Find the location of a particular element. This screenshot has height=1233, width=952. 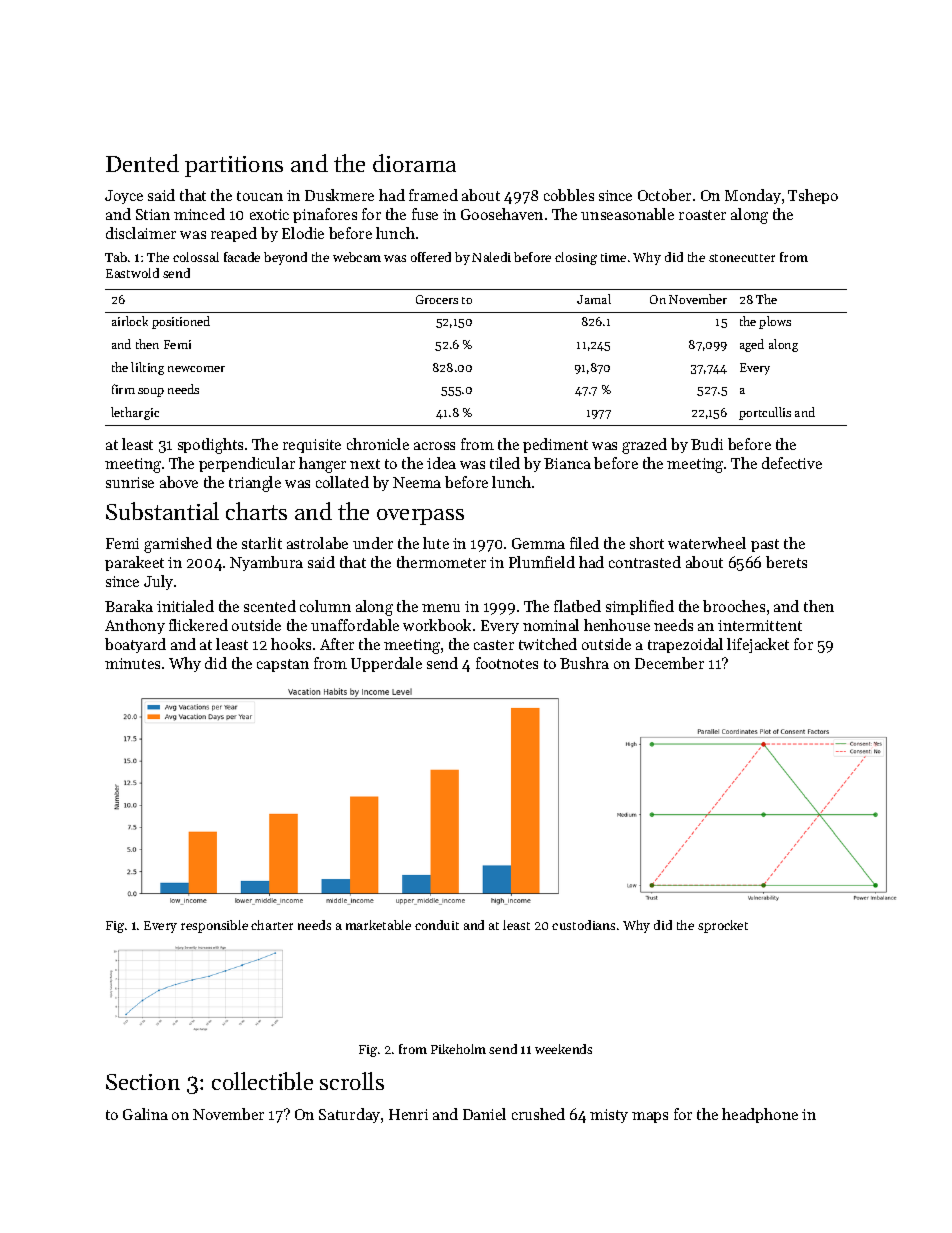

conduit is located at coordinates (437, 925).
